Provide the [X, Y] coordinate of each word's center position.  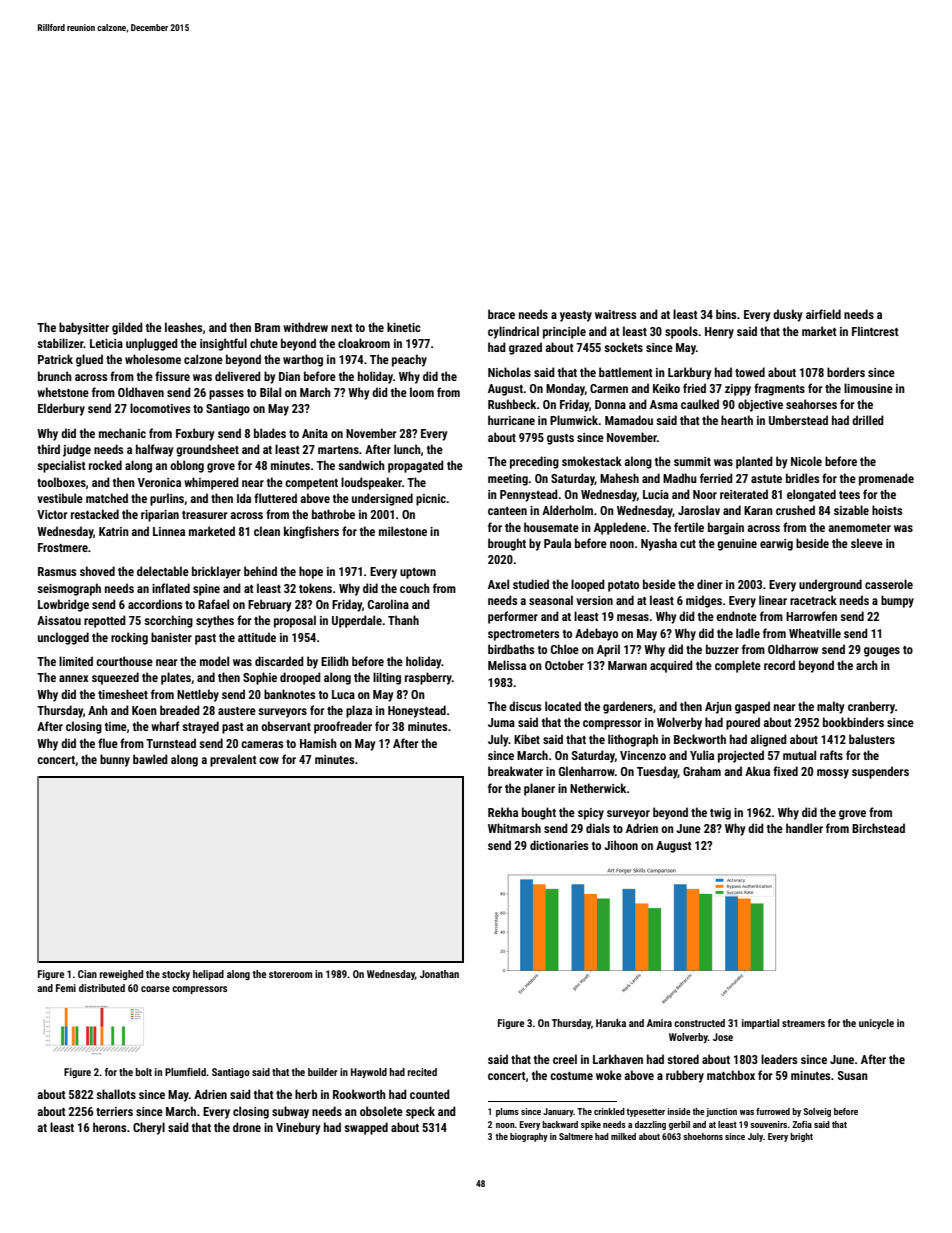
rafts [831, 755]
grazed [525, 348]
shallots [116, 1094]
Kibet [527, 739]
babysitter [84, 328]
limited [76, 661]
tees [849, 495]
